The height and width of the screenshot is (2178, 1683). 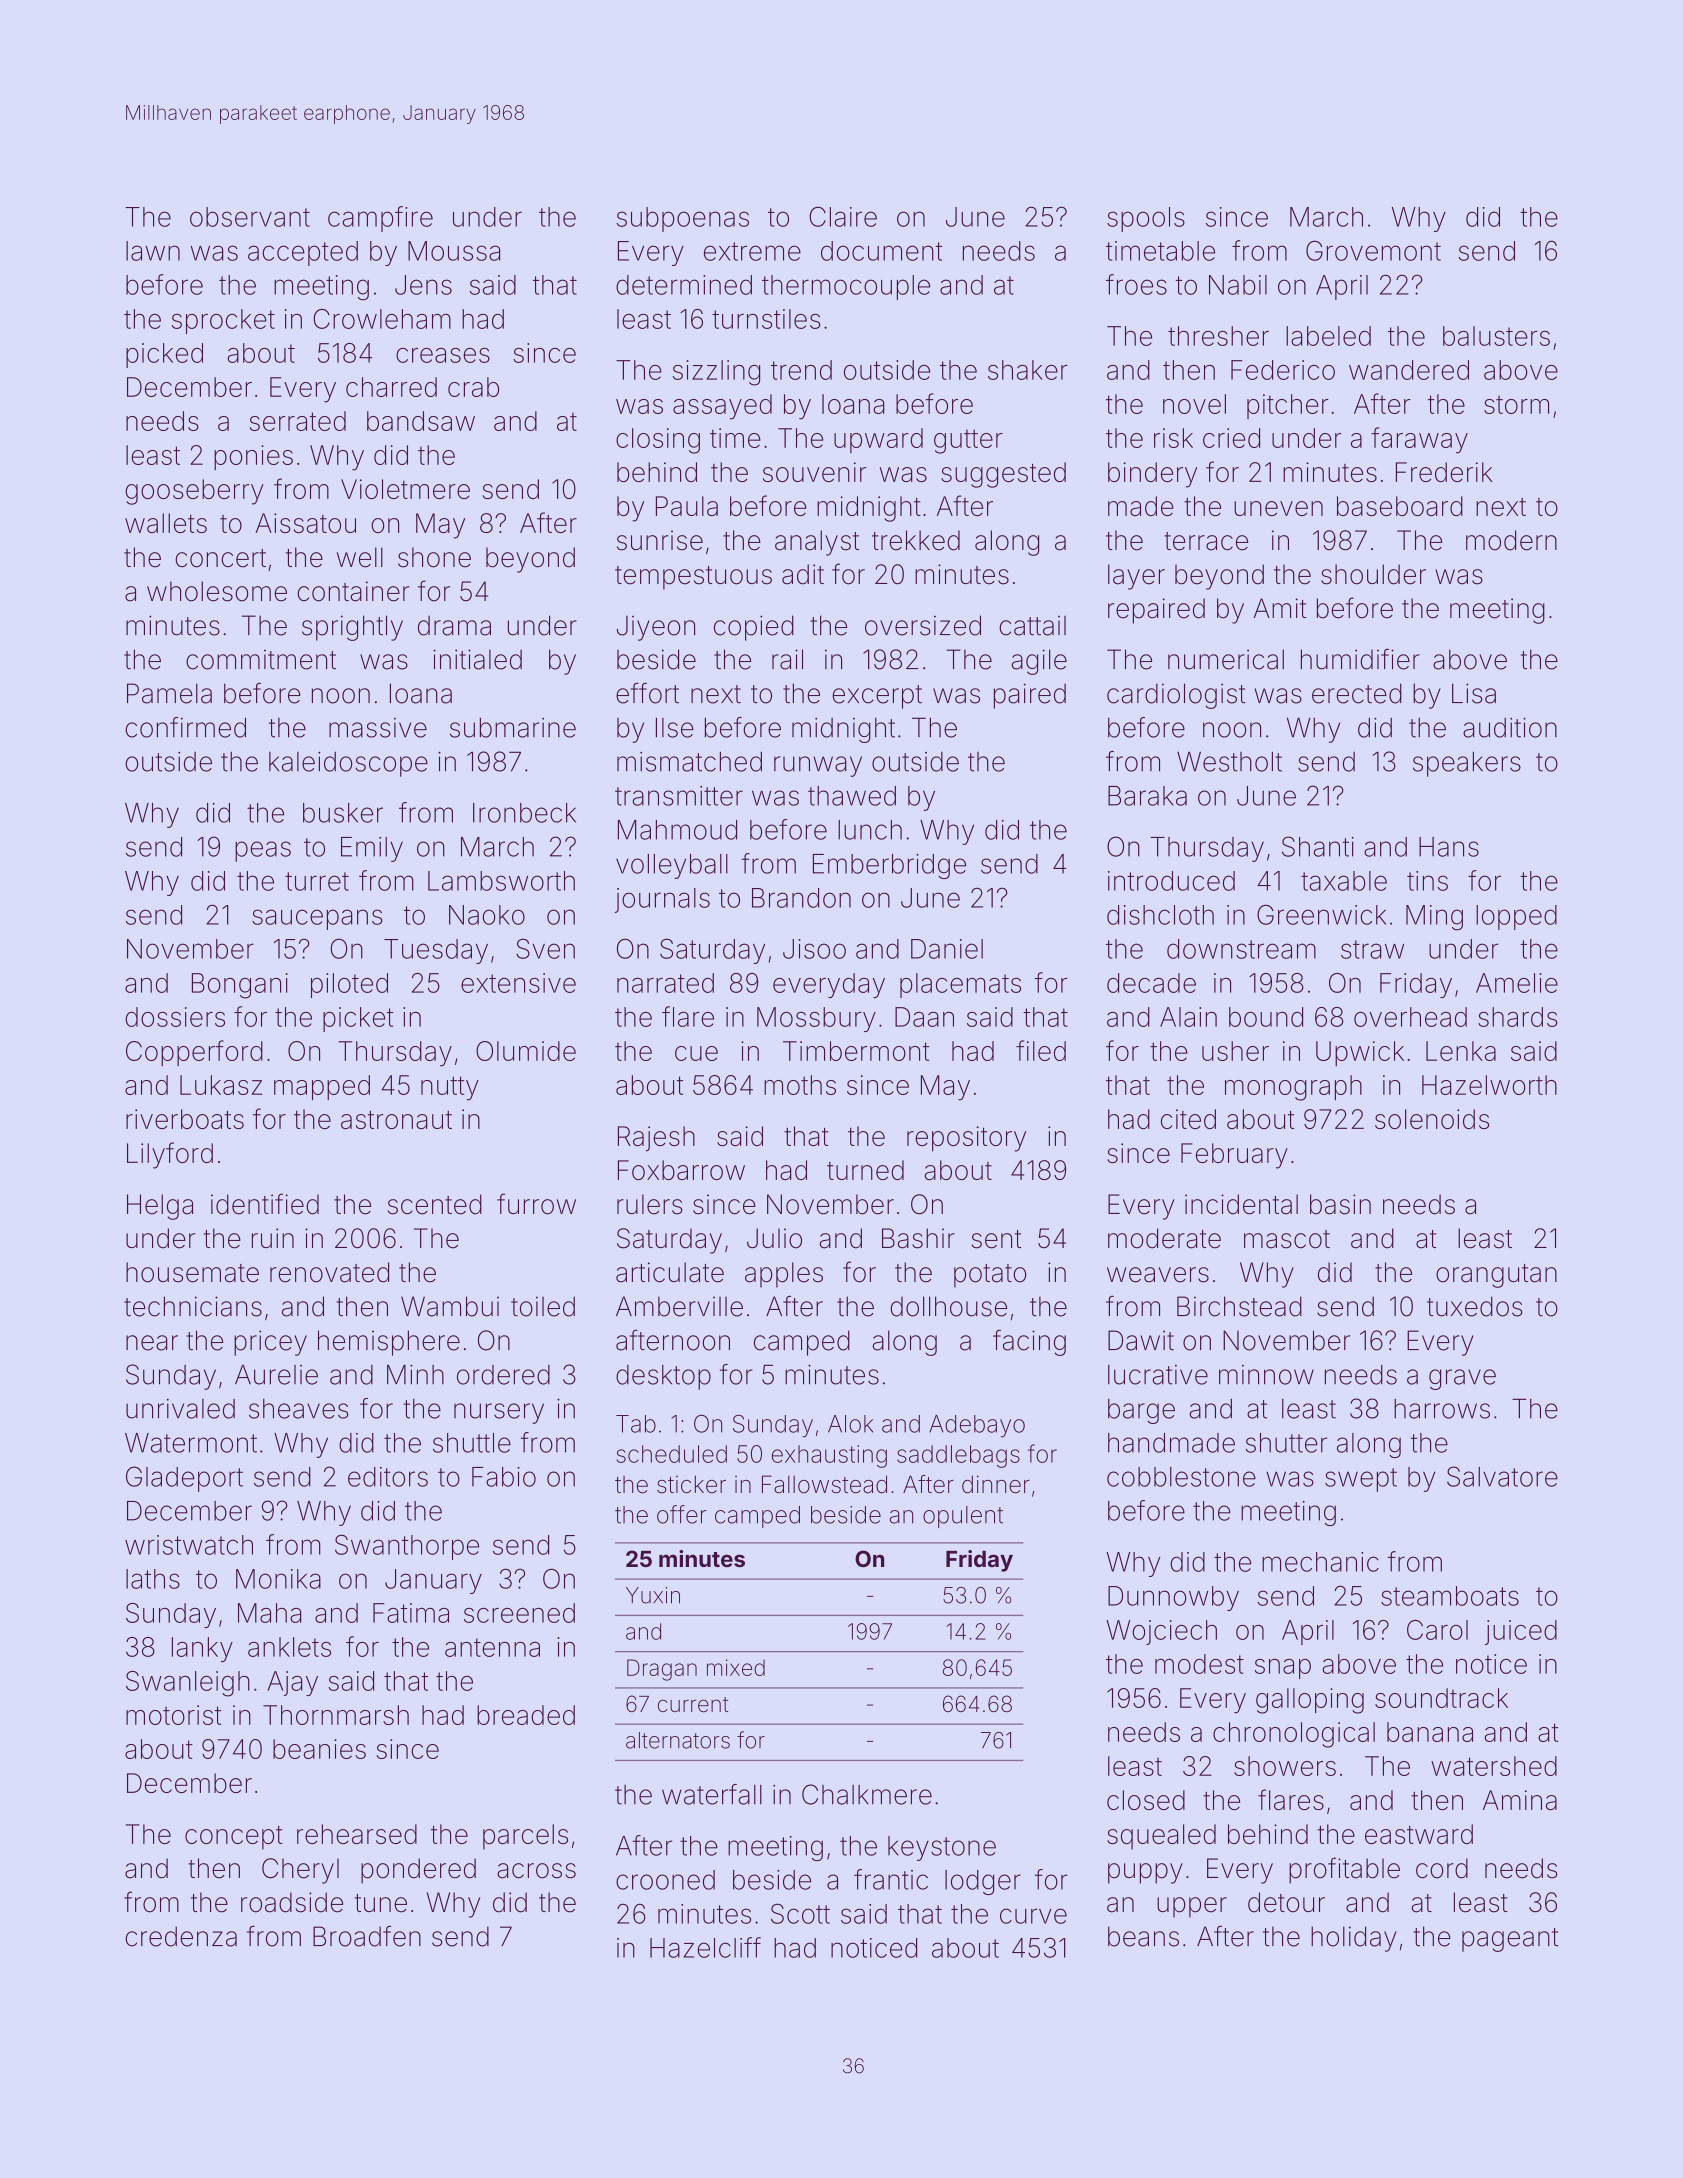 What do you see at coordinates (526, 1051) in the screenshot?
I see `Olumide` at bounding box center [526, 1051].
